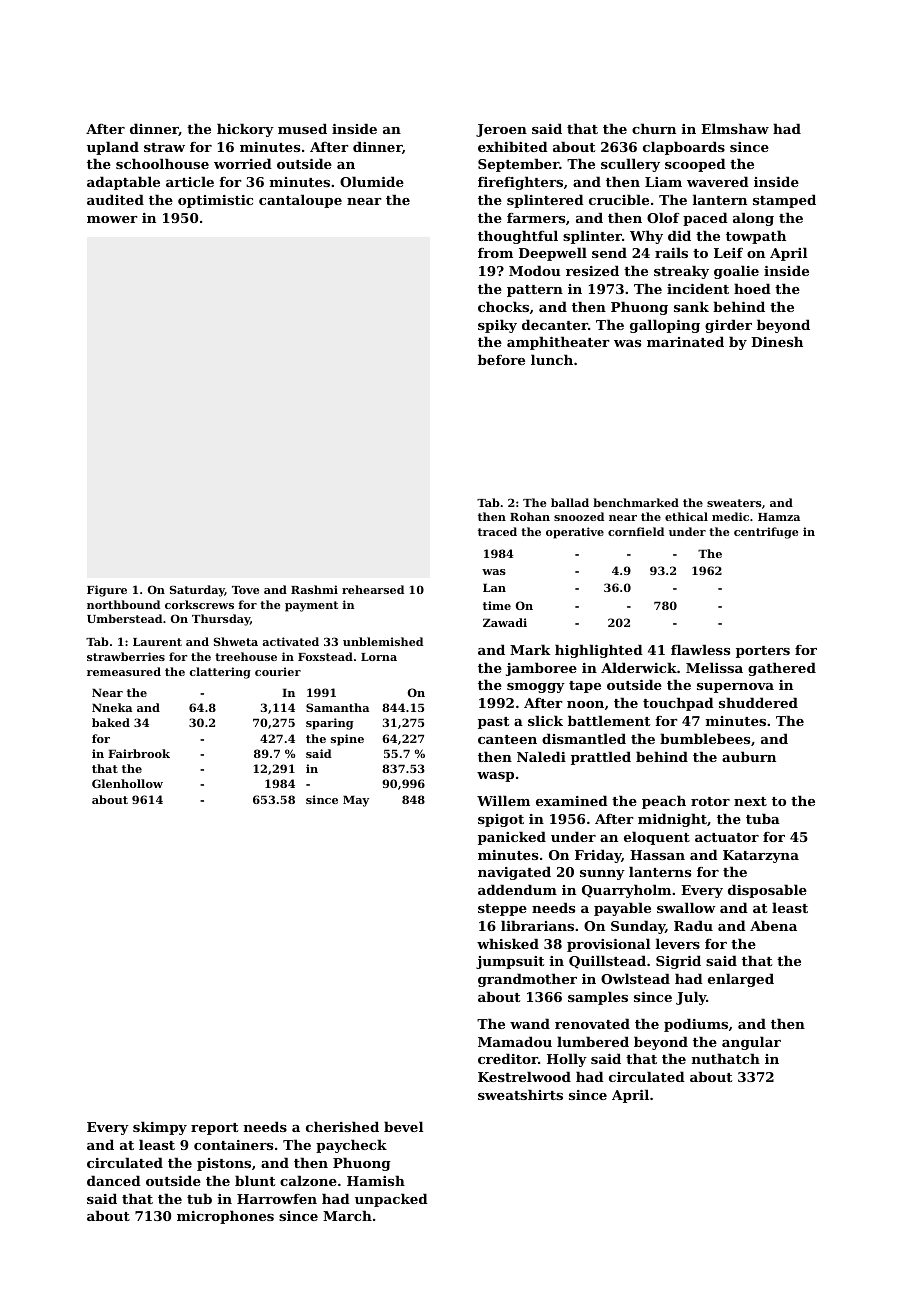 This screenshot has width=908, height=1316. Describe the element at coordinates (741, 980) in the screenshot. I see `enlarged` at that location.
